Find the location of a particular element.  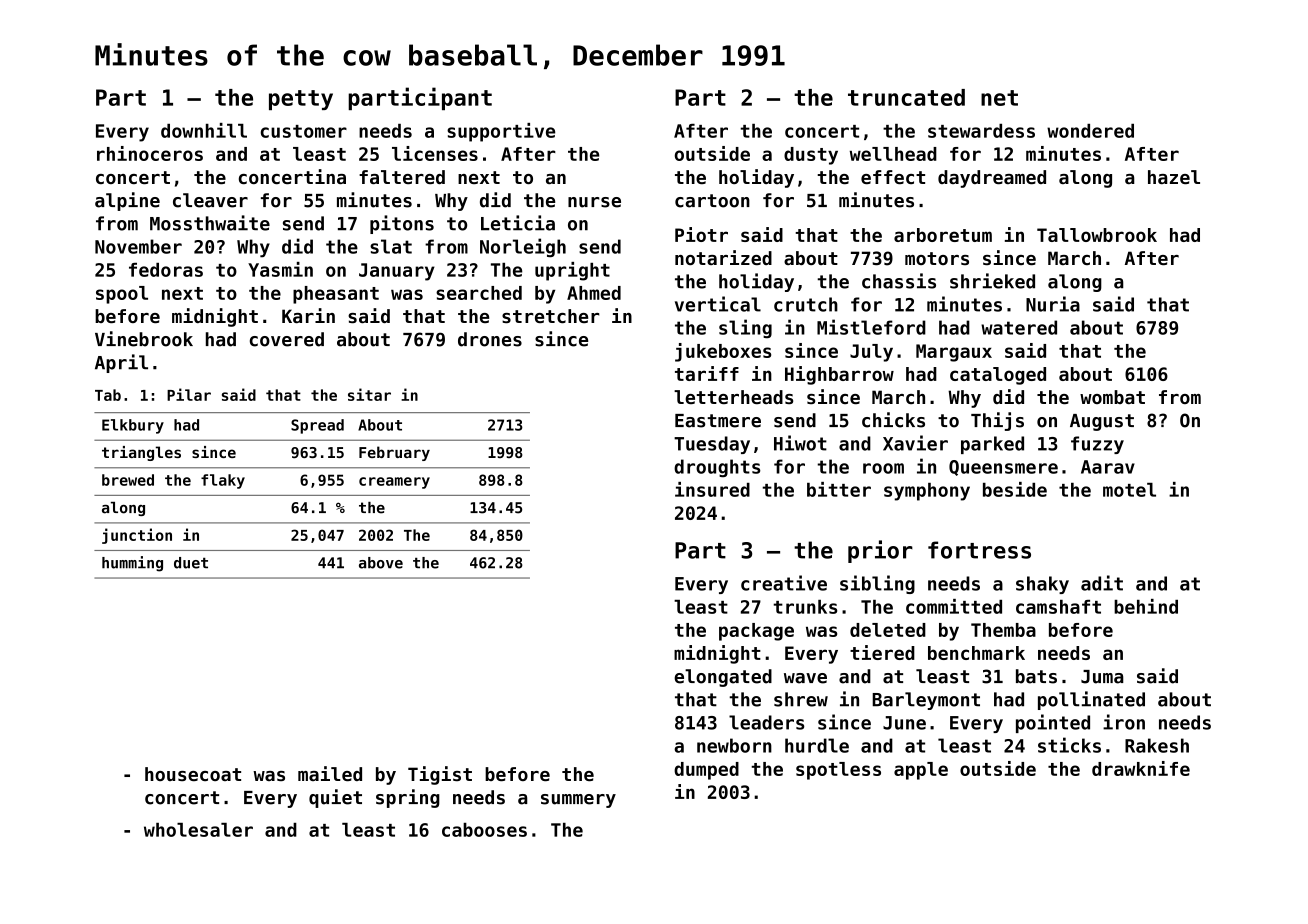

supportive is located at coordinates (501, 132).
